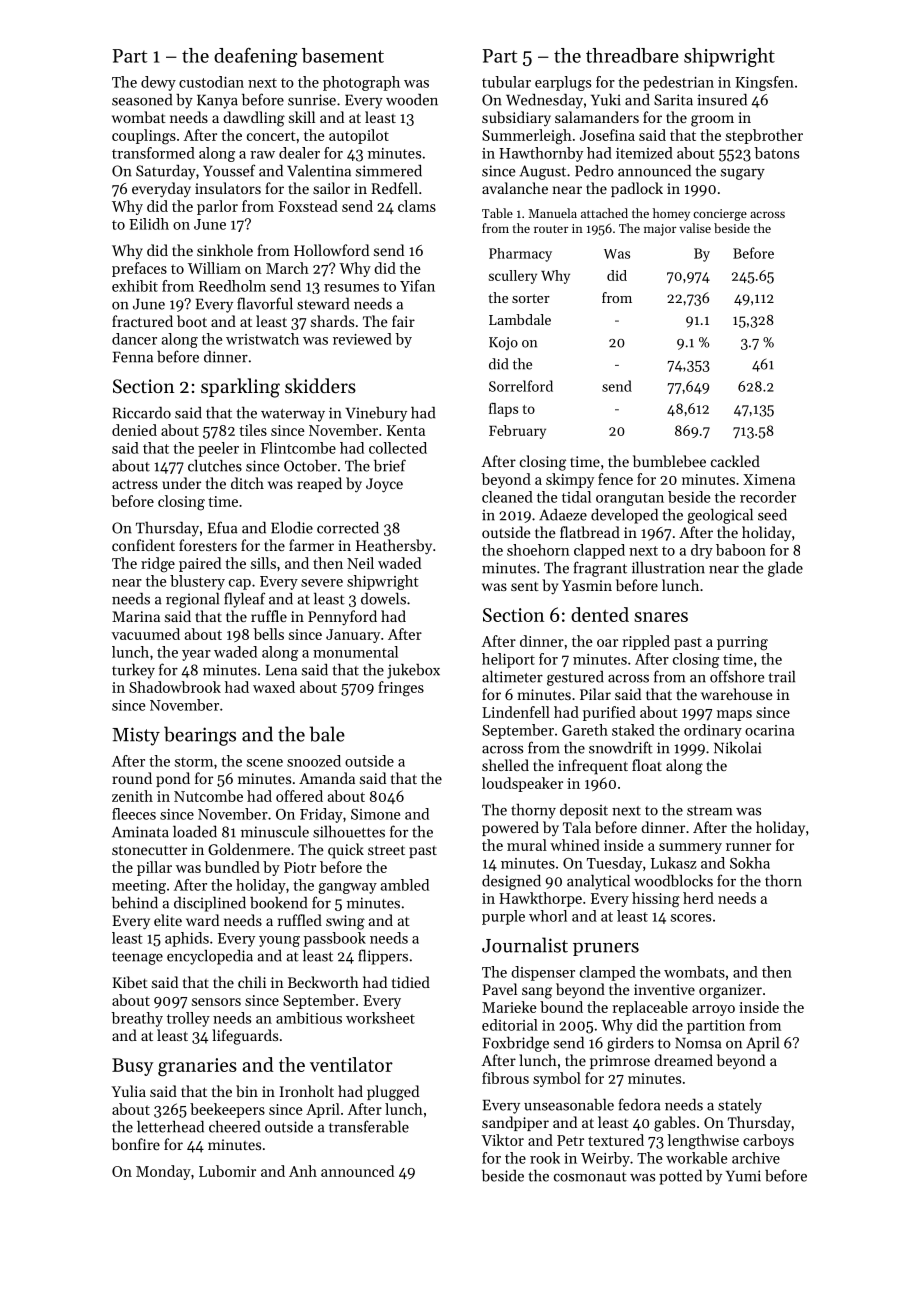 Image resolution: width=924 pixels, height=1308 pixels. I want to click on tubular, so click(506, 82).
